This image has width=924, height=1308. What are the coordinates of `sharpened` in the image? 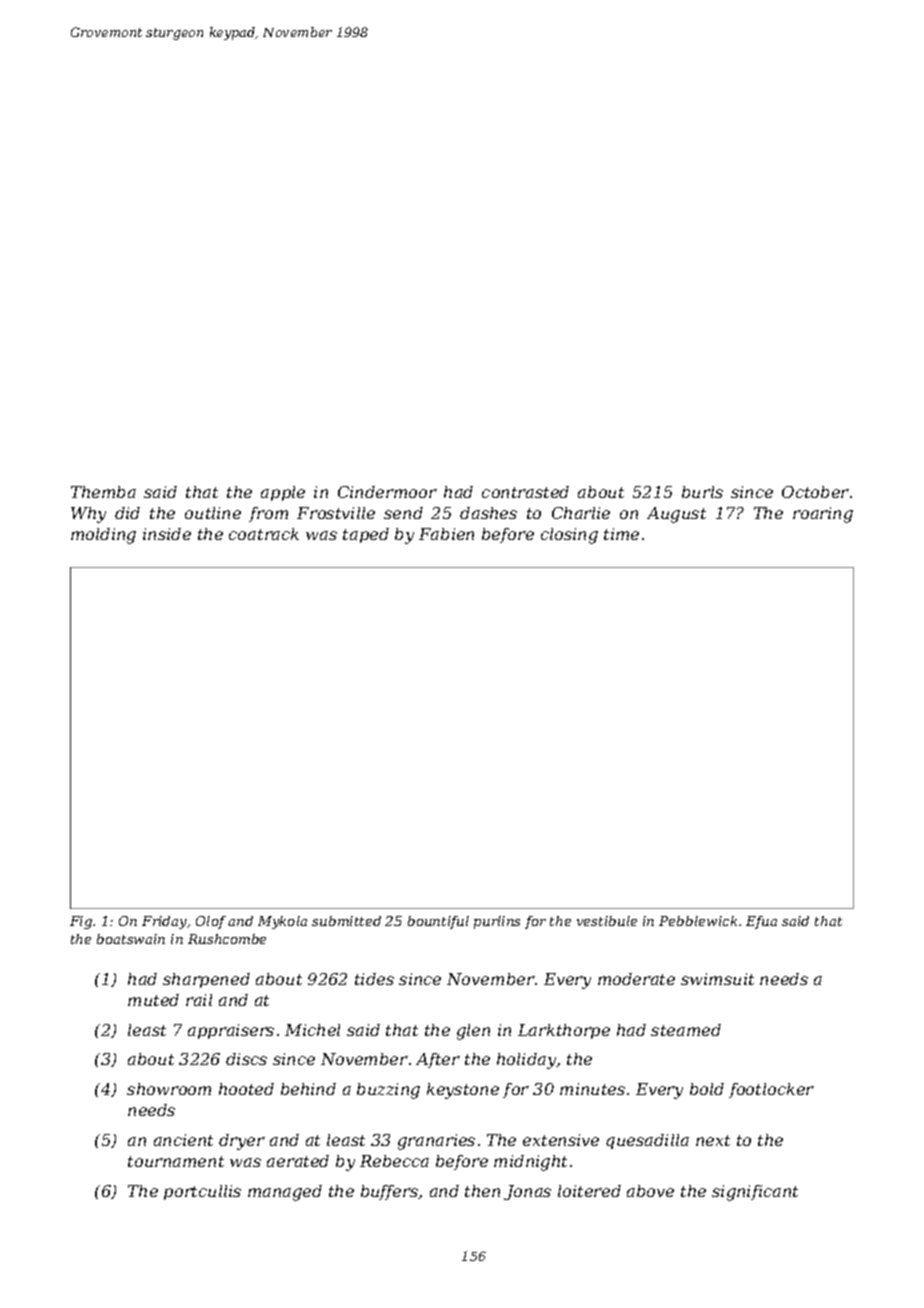 It's located at (206, 980).
